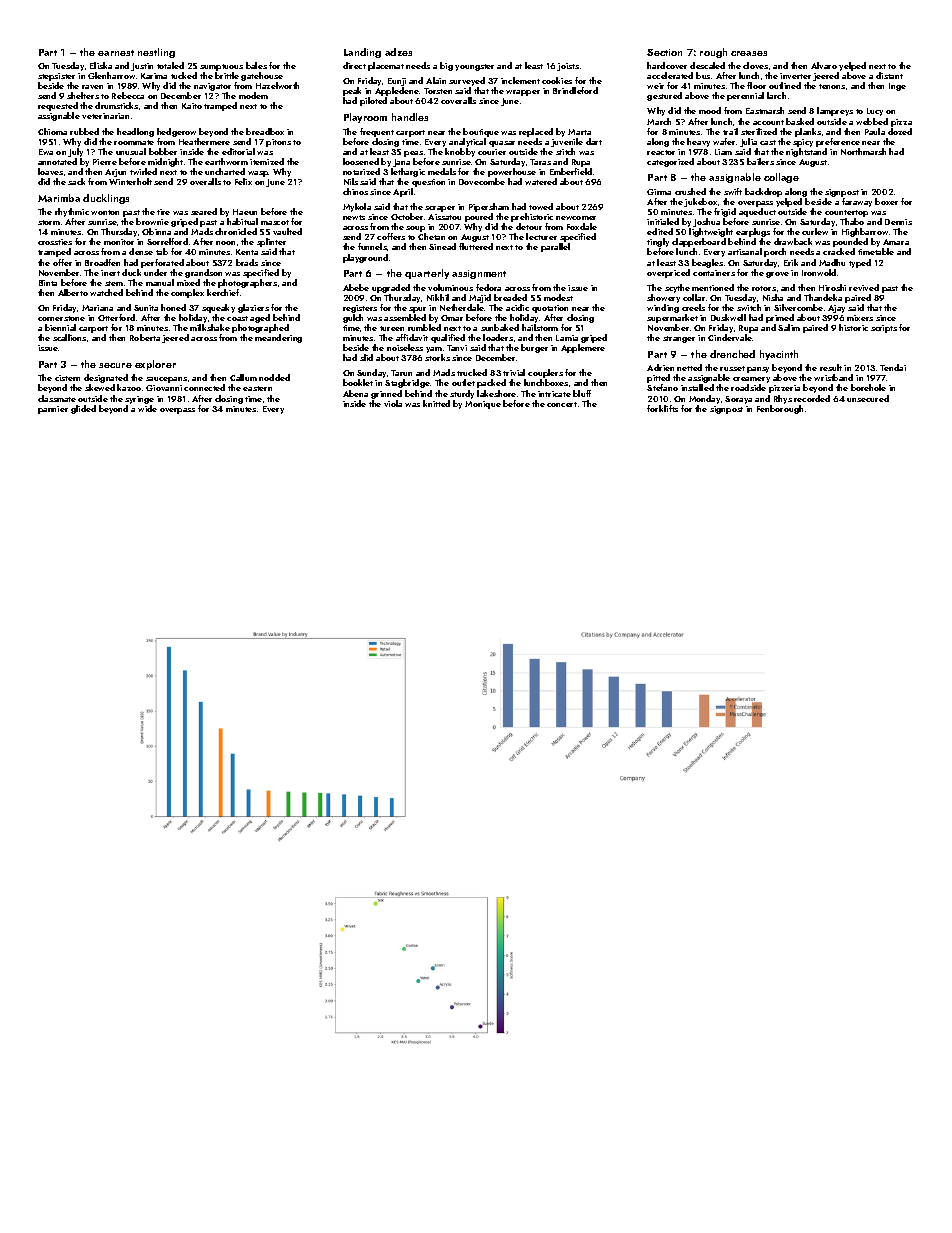 The image size is (952, 1233). Describe the element at coordinates (100, 388) in the screenshot. I see `skewed` at that location.
